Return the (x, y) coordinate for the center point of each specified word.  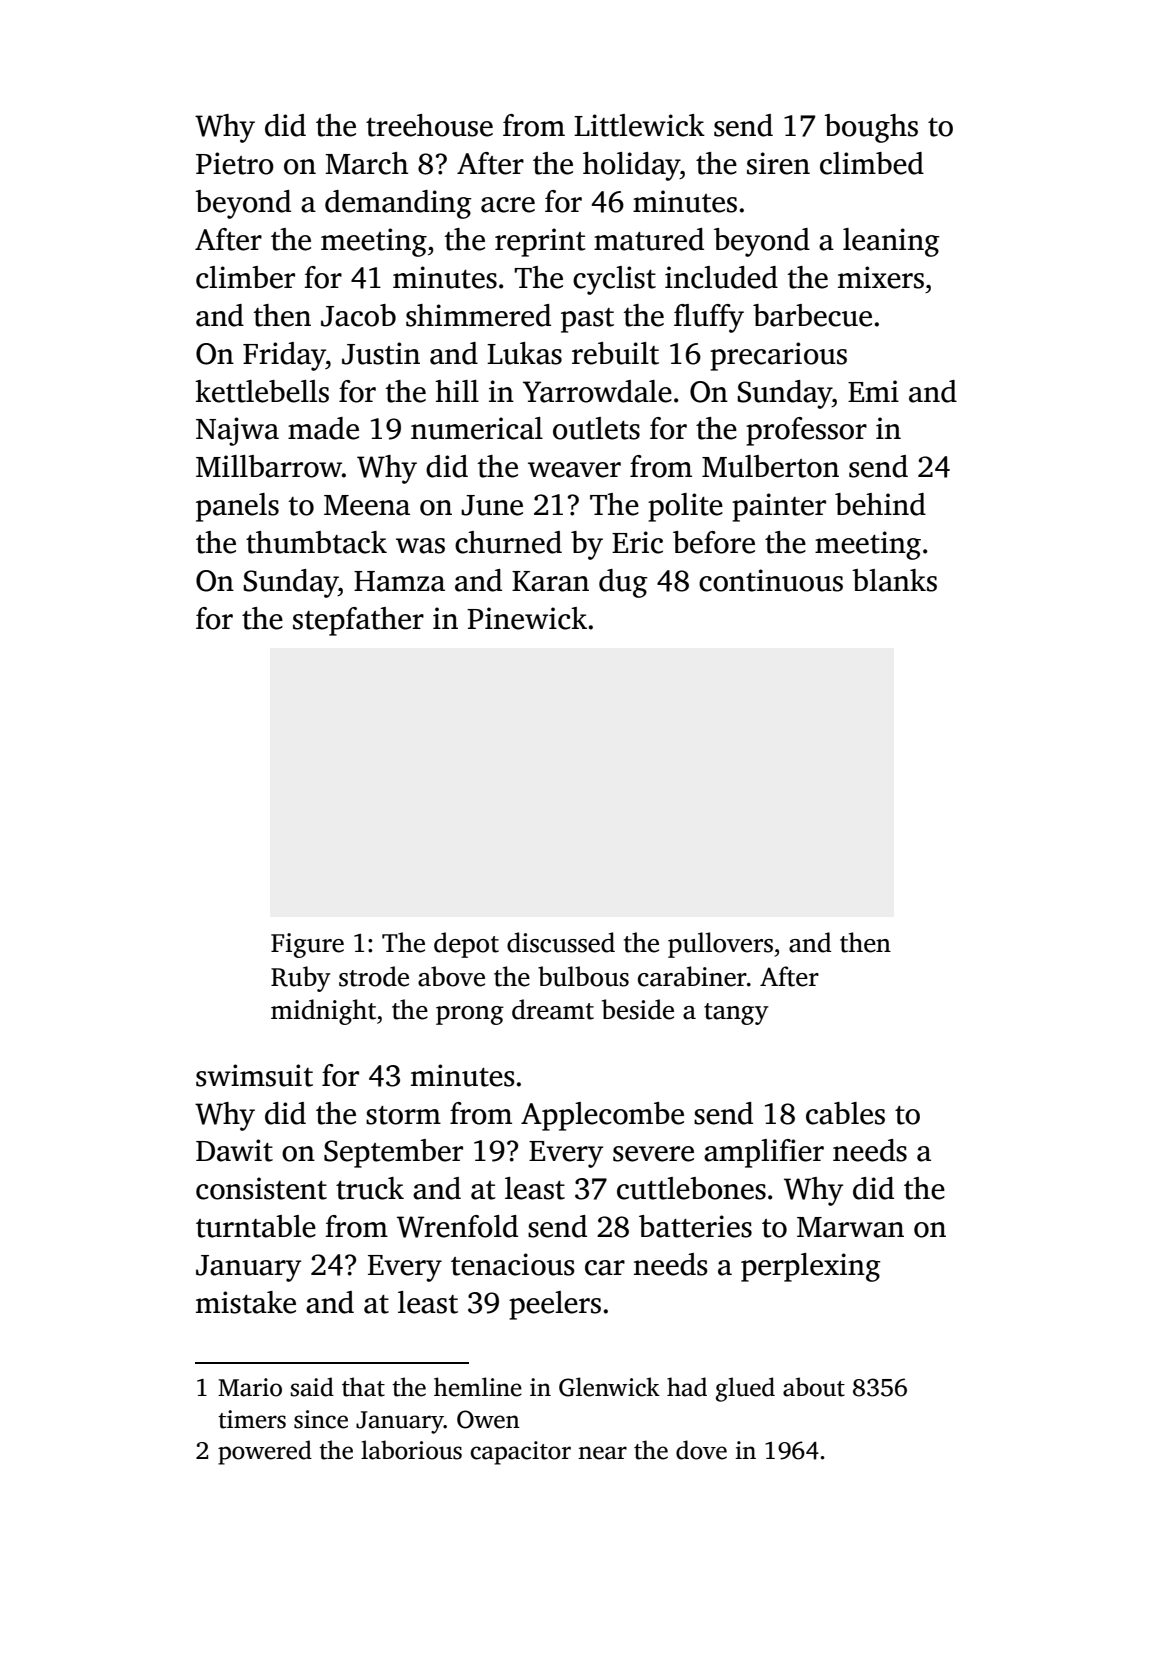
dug (623, 583)
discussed (561, 942)
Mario (250, 1387)
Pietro (235, 163)
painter (779, 507)
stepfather (358, 621)
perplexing (811, 1267)
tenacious (513, 1264)
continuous (771, 580)
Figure (307, 945)
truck (370, 1188)
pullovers (720, 945)
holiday (631, 166)
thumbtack (316, 542)
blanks (894, 580)
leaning (891, 242)
